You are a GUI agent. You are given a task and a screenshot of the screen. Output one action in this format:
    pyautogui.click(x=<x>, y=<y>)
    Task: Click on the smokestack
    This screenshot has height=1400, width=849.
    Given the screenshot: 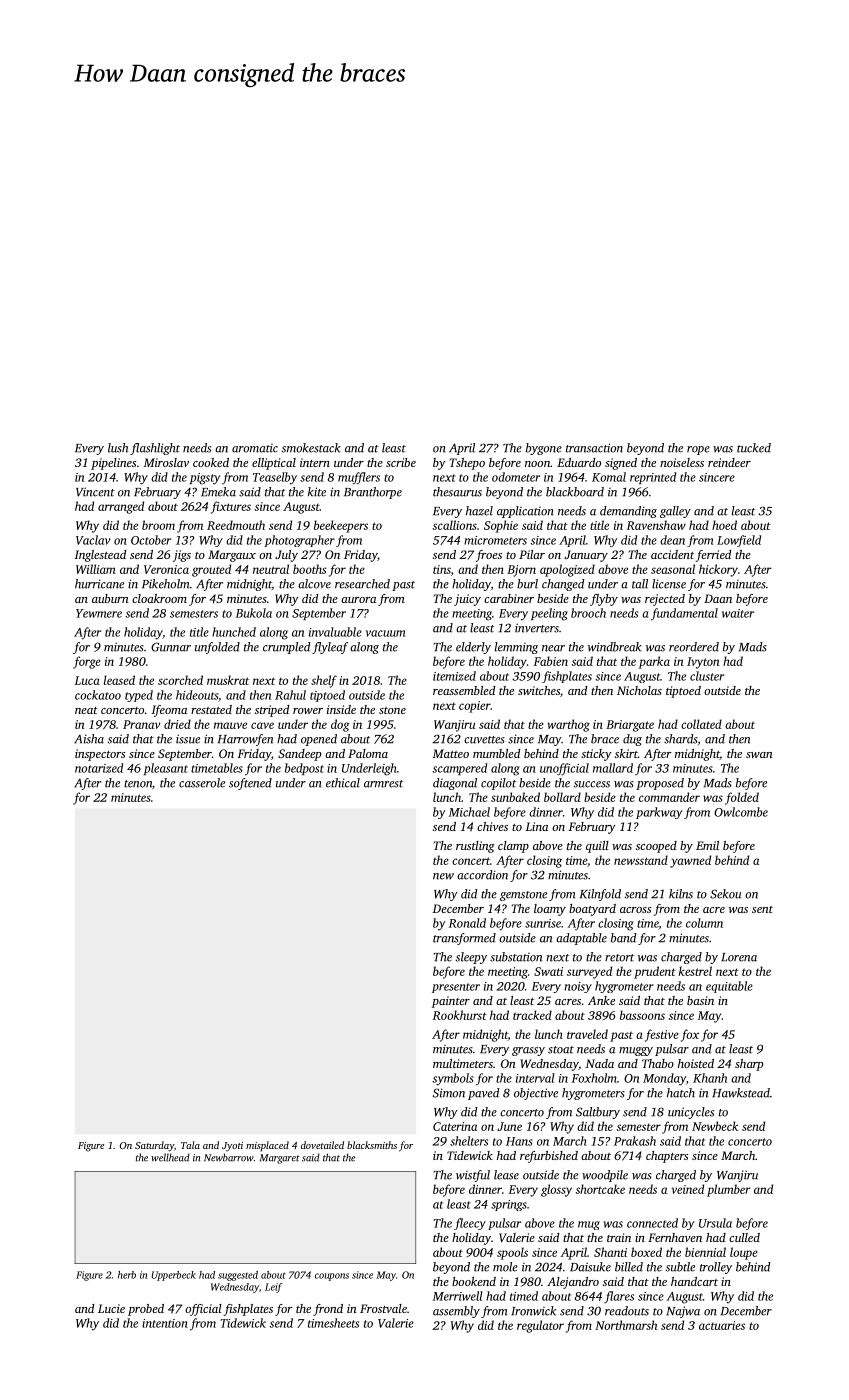 What is the action you would take?
    pyautogui.click(x=311, y=448)
